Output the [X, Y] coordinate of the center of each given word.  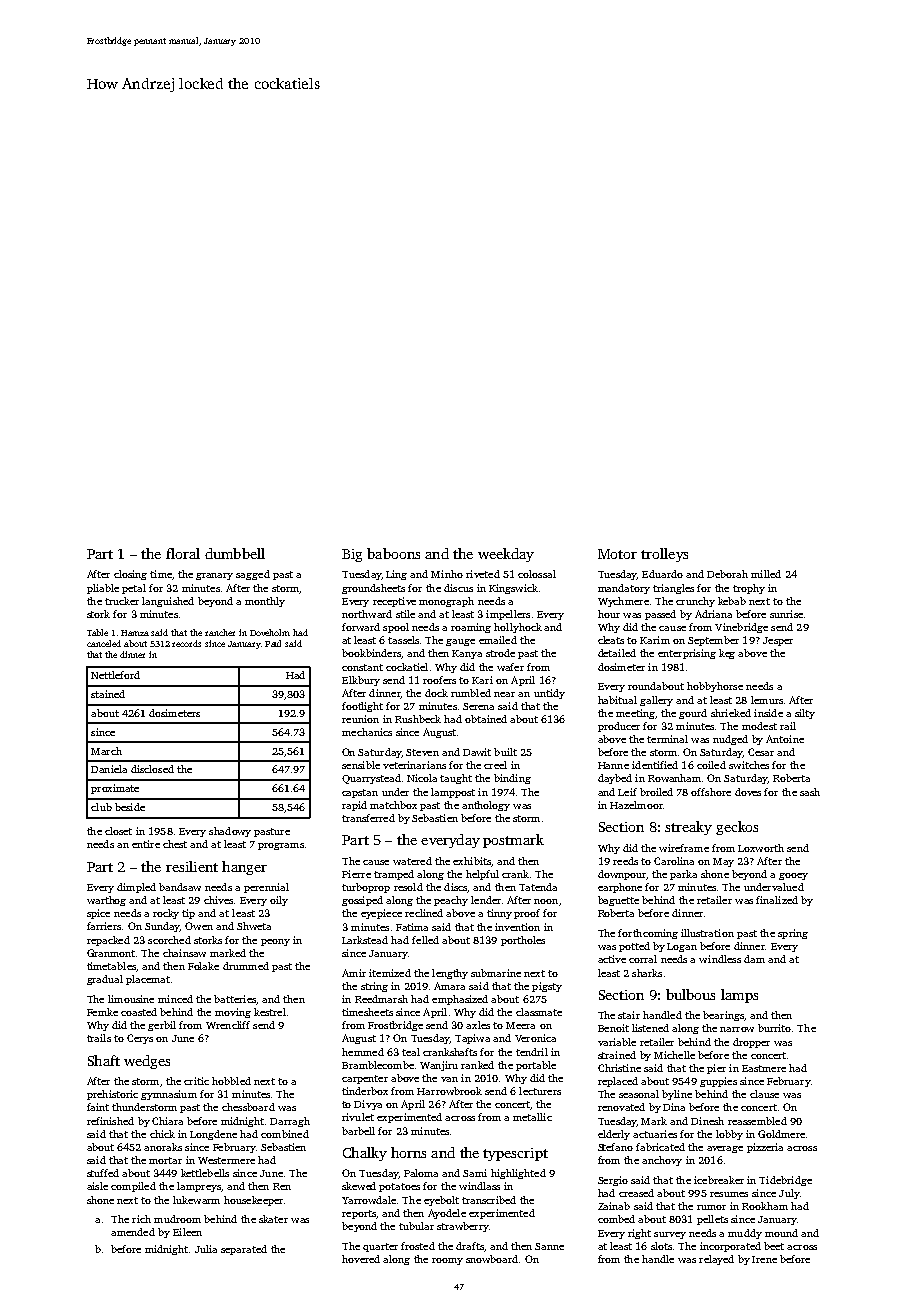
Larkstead [365, 940]
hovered [361, 1259]
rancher [220, 632]
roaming [471, 628]
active [612, 959]
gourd [693, 714]
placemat [148, 980]
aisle [97, 1186]
